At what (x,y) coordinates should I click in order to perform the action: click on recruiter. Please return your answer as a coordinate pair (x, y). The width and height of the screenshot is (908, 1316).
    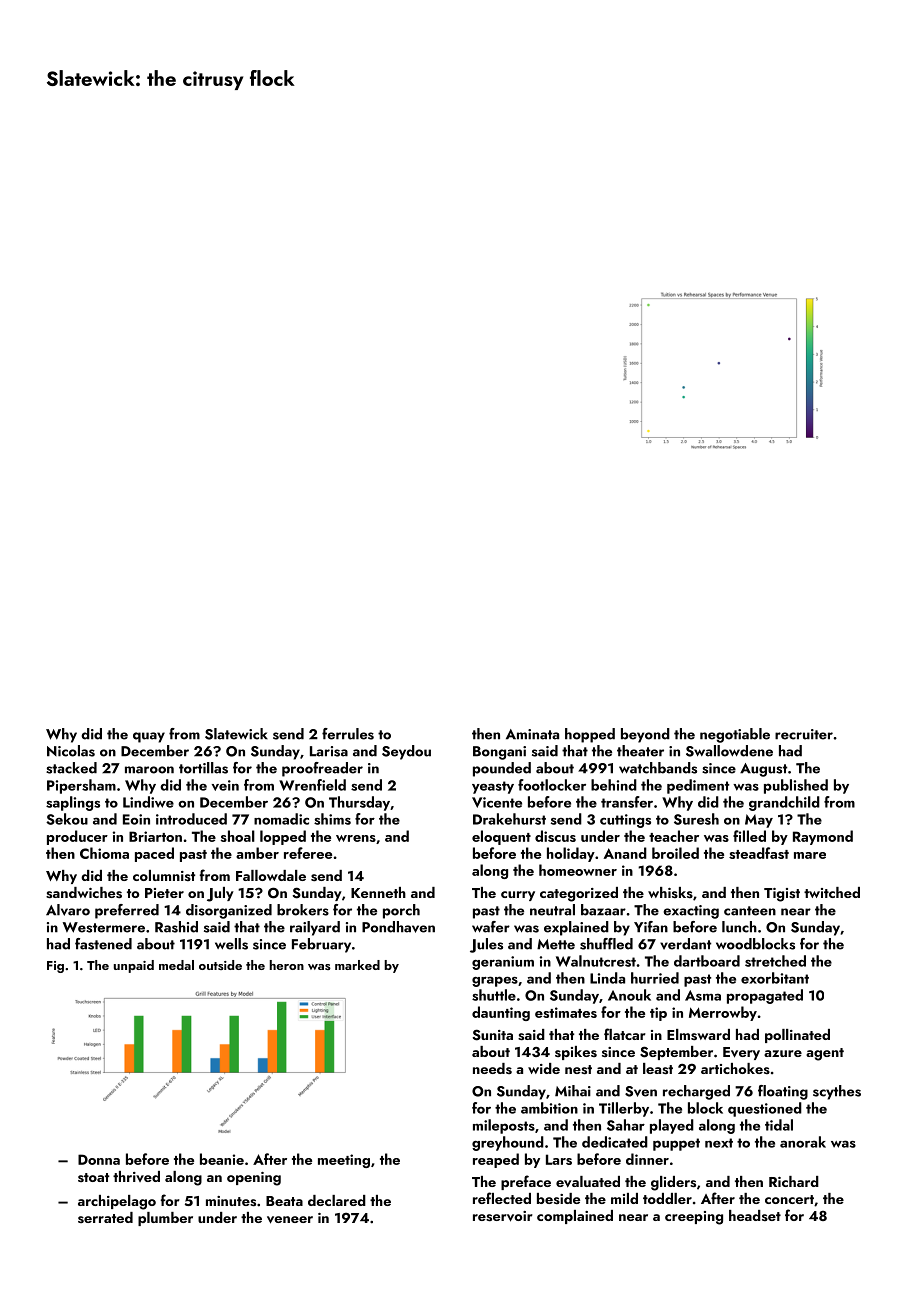
    Looking at the image, I should click on (804, 734).
